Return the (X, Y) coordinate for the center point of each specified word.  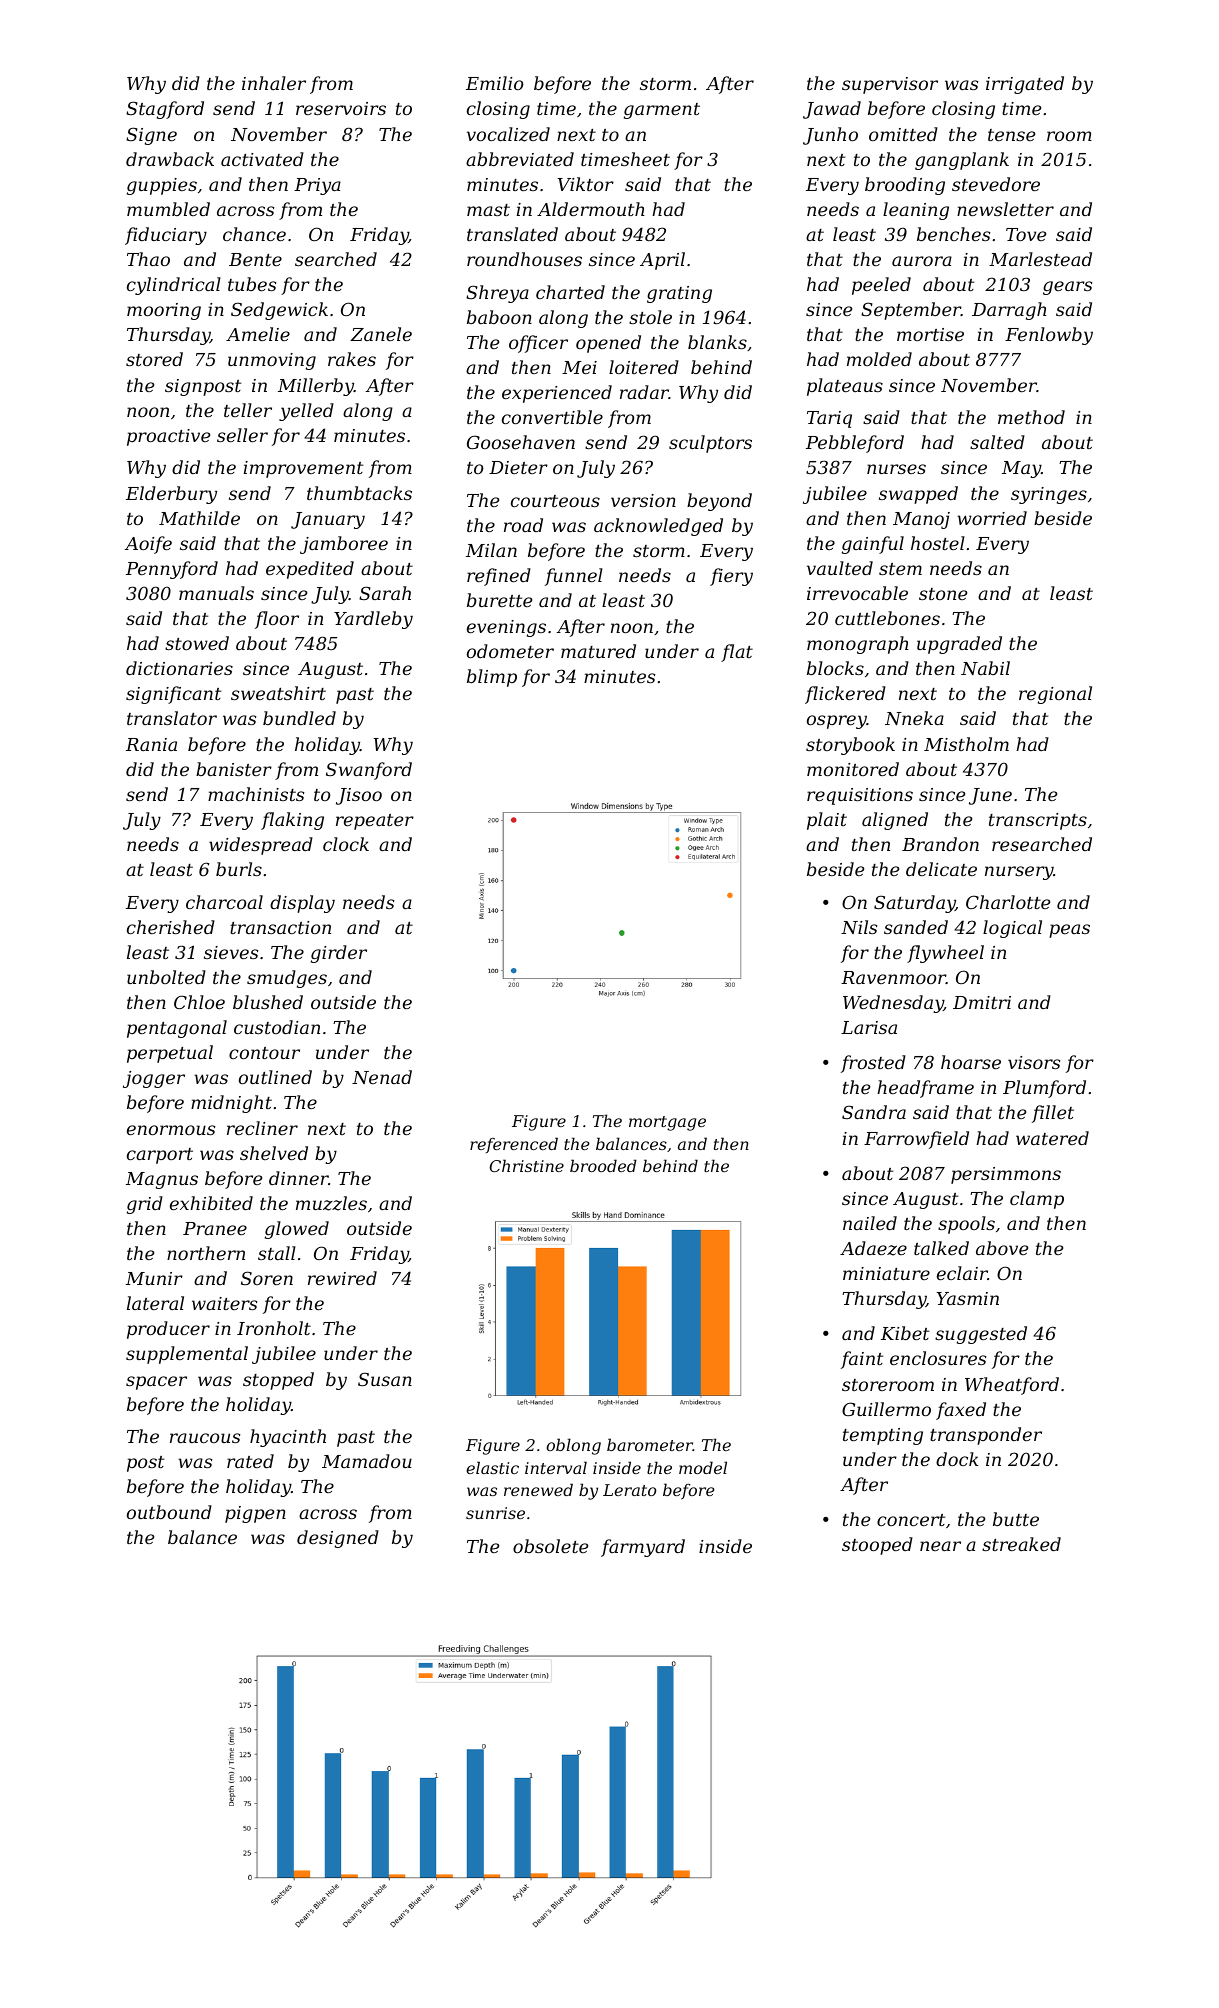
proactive (168, 437)
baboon (499, 317)
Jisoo (359, 796)
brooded (603, 1165)
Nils (859, 927)
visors (1034, 1062)
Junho (830, 136)
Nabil (985, 668)
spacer (156, 1383)
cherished (171, 927)
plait (827, 821)
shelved (274, 1153)
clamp (1037, 1200)
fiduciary (166, 236)
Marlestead (1040, 259)
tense (1011, 135)
